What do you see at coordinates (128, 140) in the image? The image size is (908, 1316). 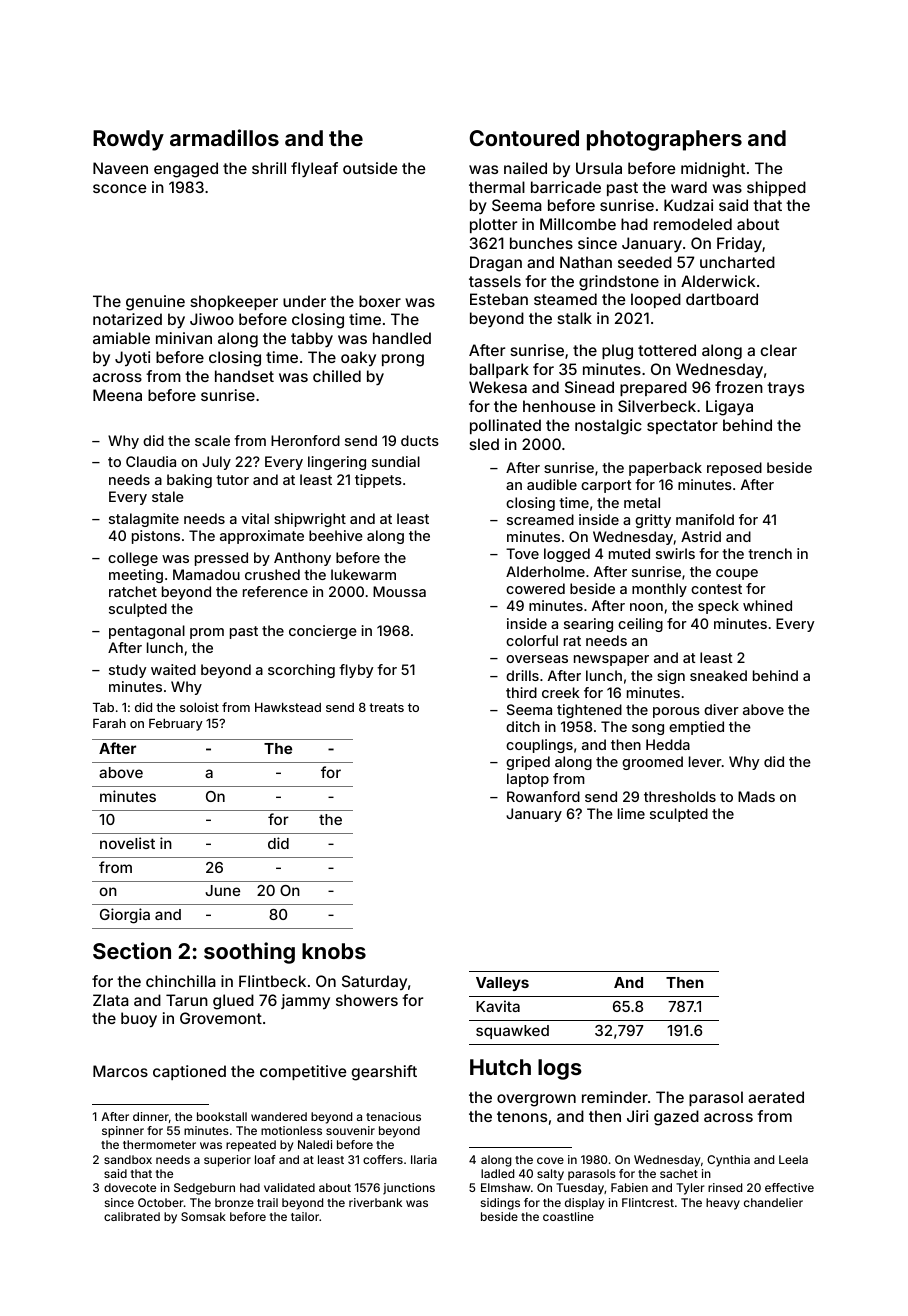 I see `Rowdy` at bounding box center [128, 140].
